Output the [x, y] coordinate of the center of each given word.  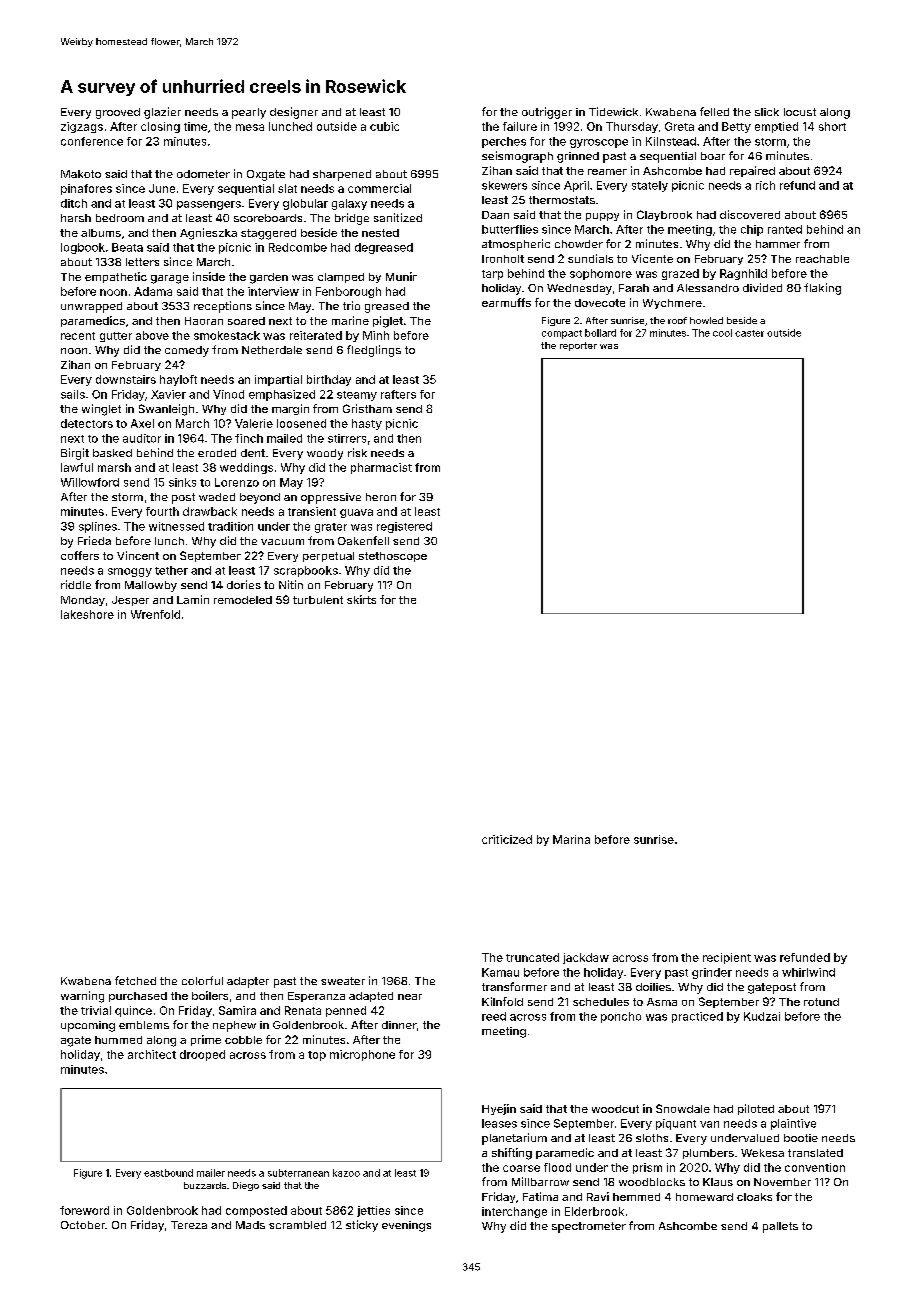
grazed [680, 274]
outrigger [547, 113]
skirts [361, 599]
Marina [571, 839]
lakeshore [87, 614]
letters [142, 262]
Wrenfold [155, 614]
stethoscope [393, 557]
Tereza [189, 1225]
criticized [507, 839]
